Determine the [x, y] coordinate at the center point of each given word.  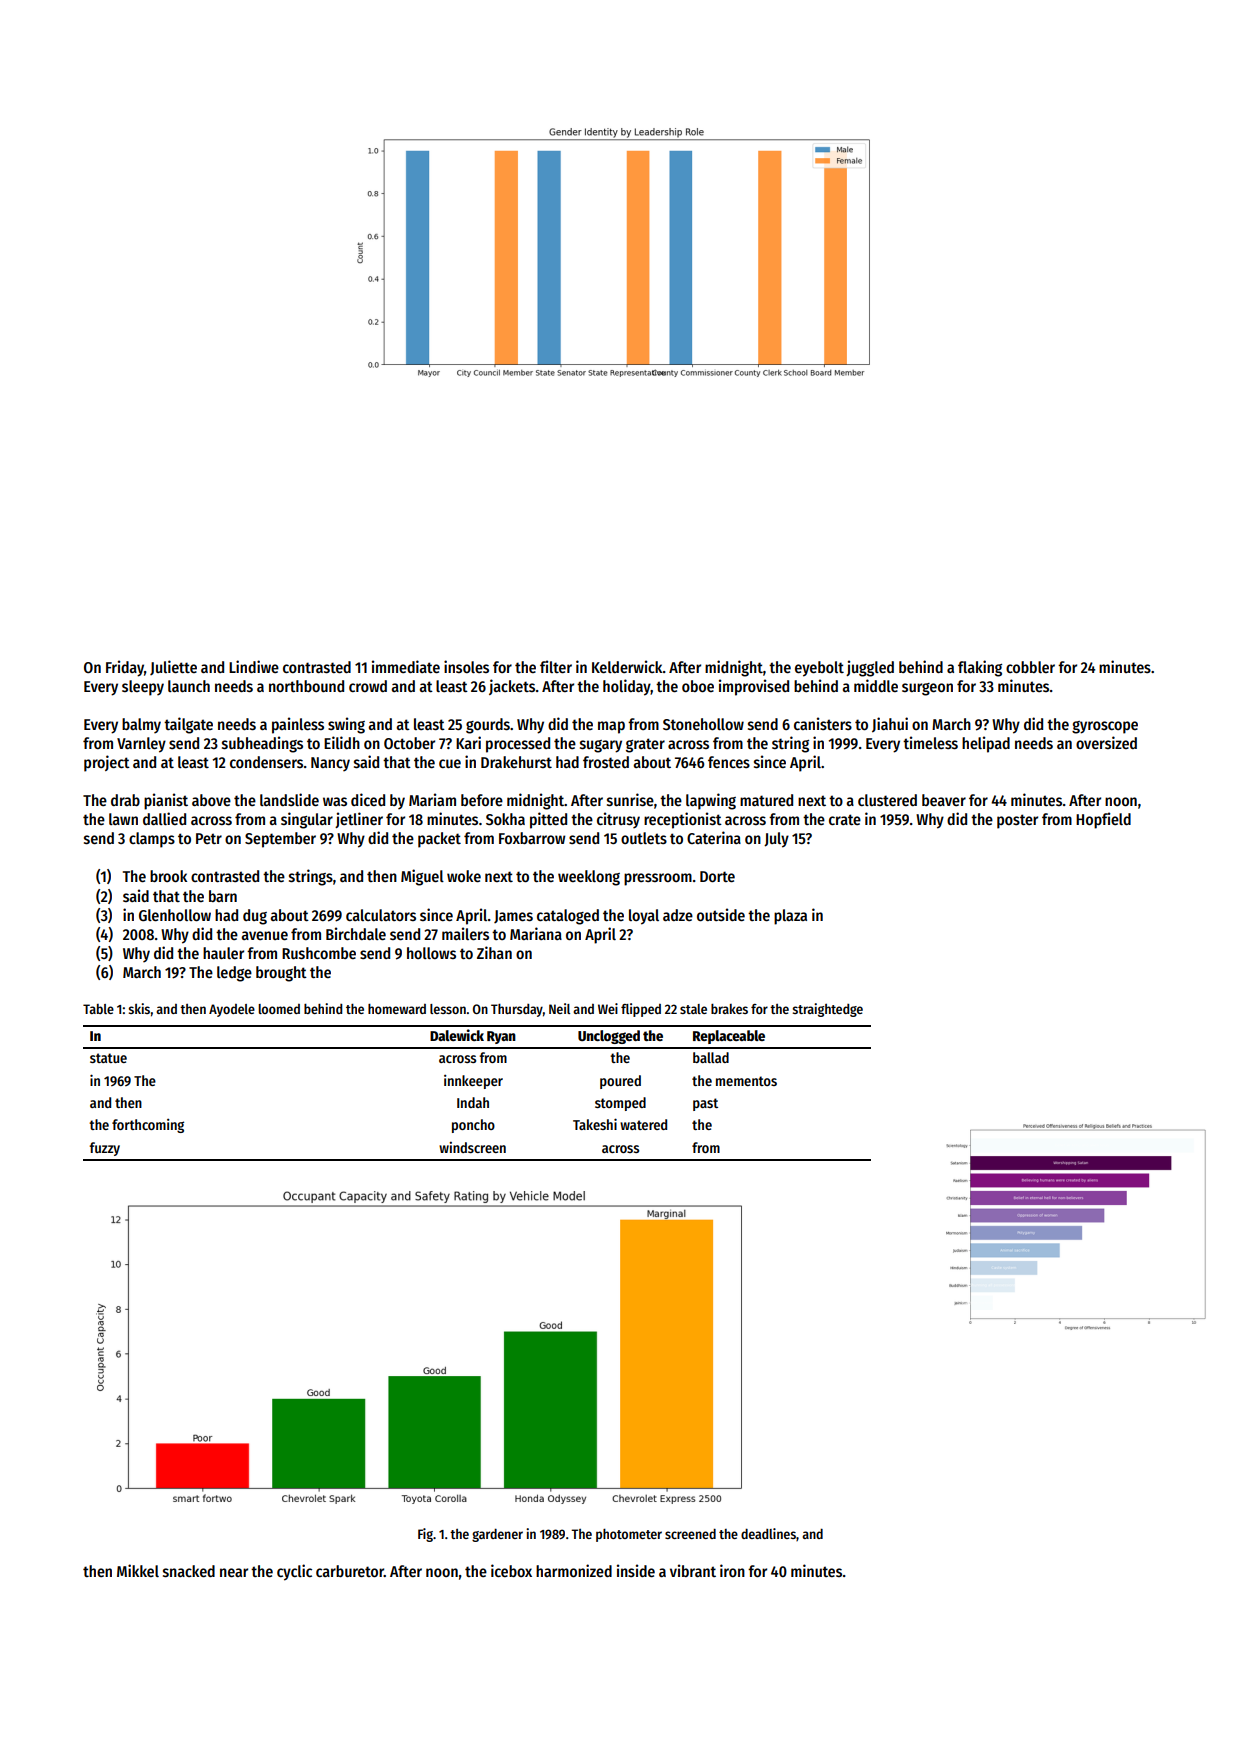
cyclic [294, 1572]
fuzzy [105, 1149]
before [482, 800]
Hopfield [1103, 820]
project [107, 763]
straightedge [828, 1010]
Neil [559, 1008]
